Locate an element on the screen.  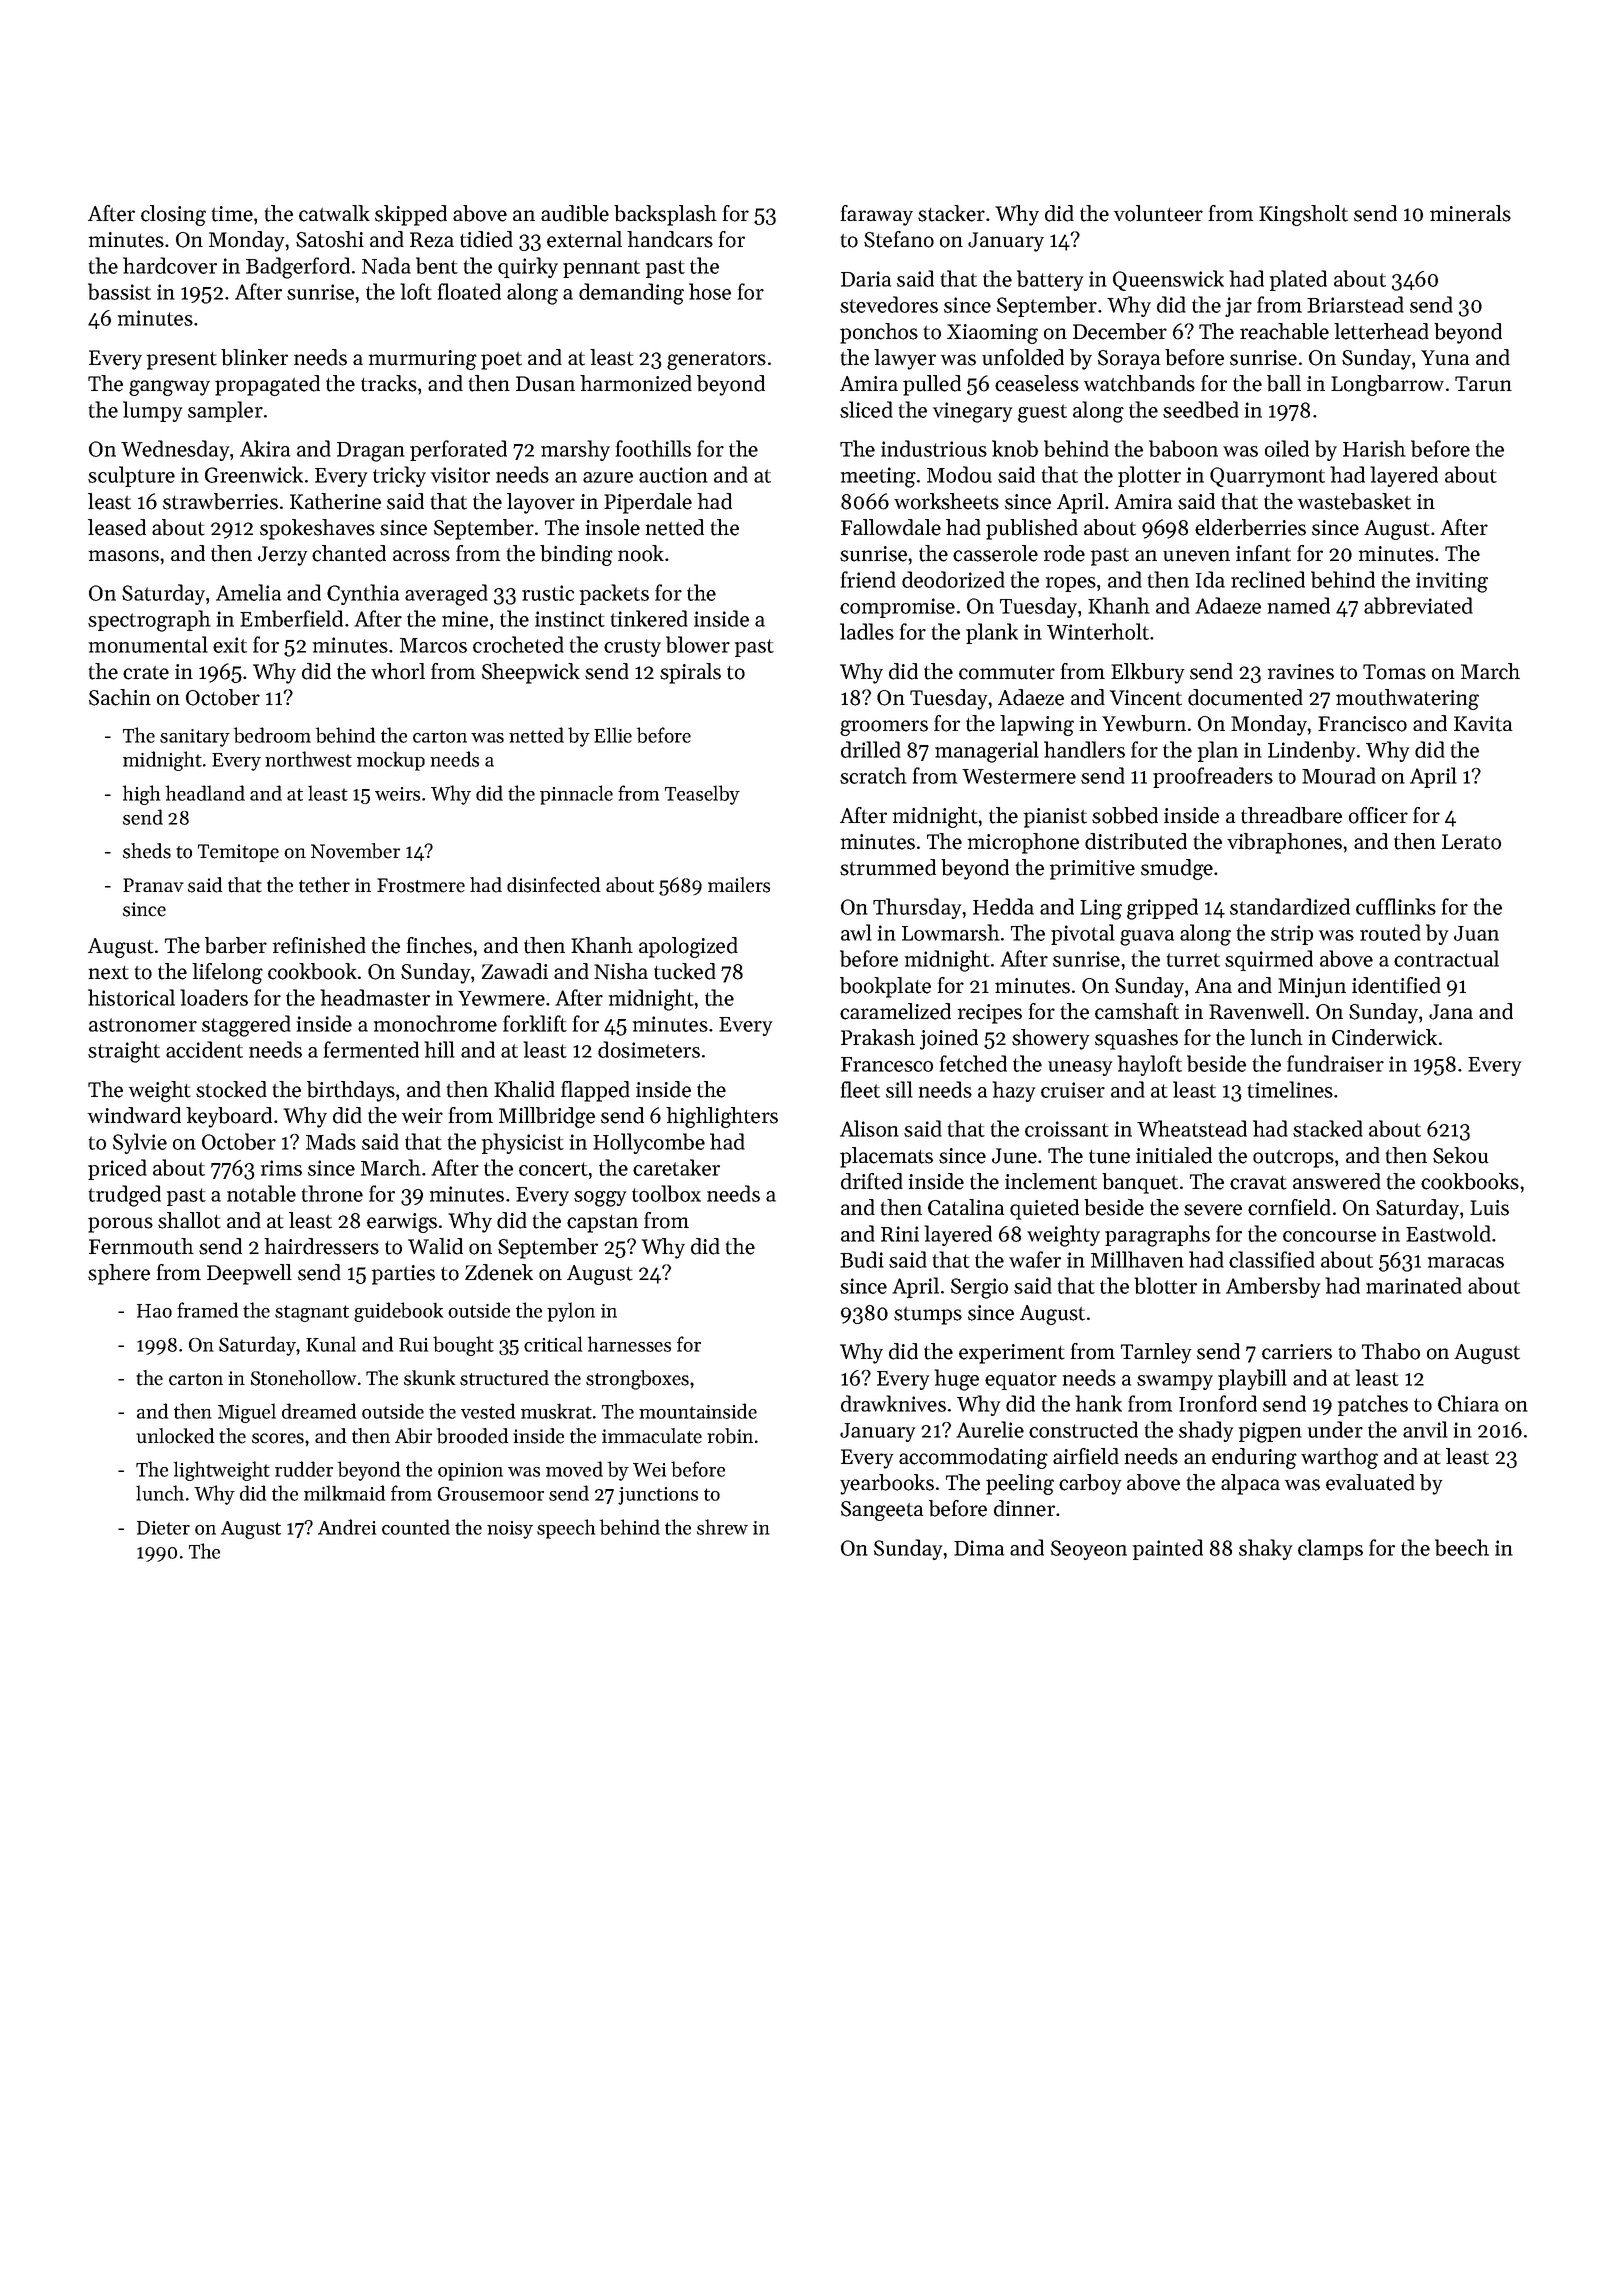
volunteer is located at coordinates (1158, 213).
